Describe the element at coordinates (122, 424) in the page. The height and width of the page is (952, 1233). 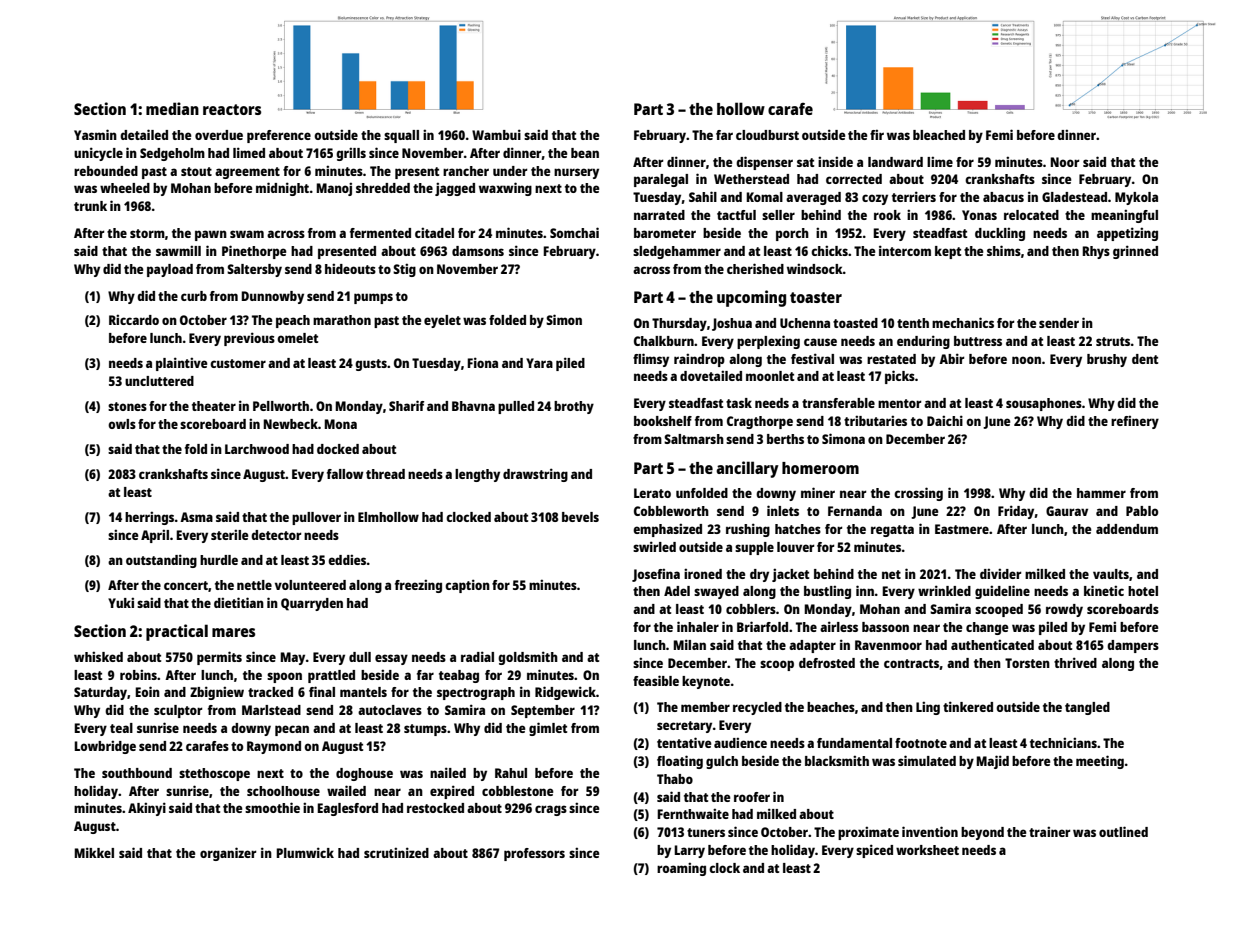
I see `owls` at that location.
